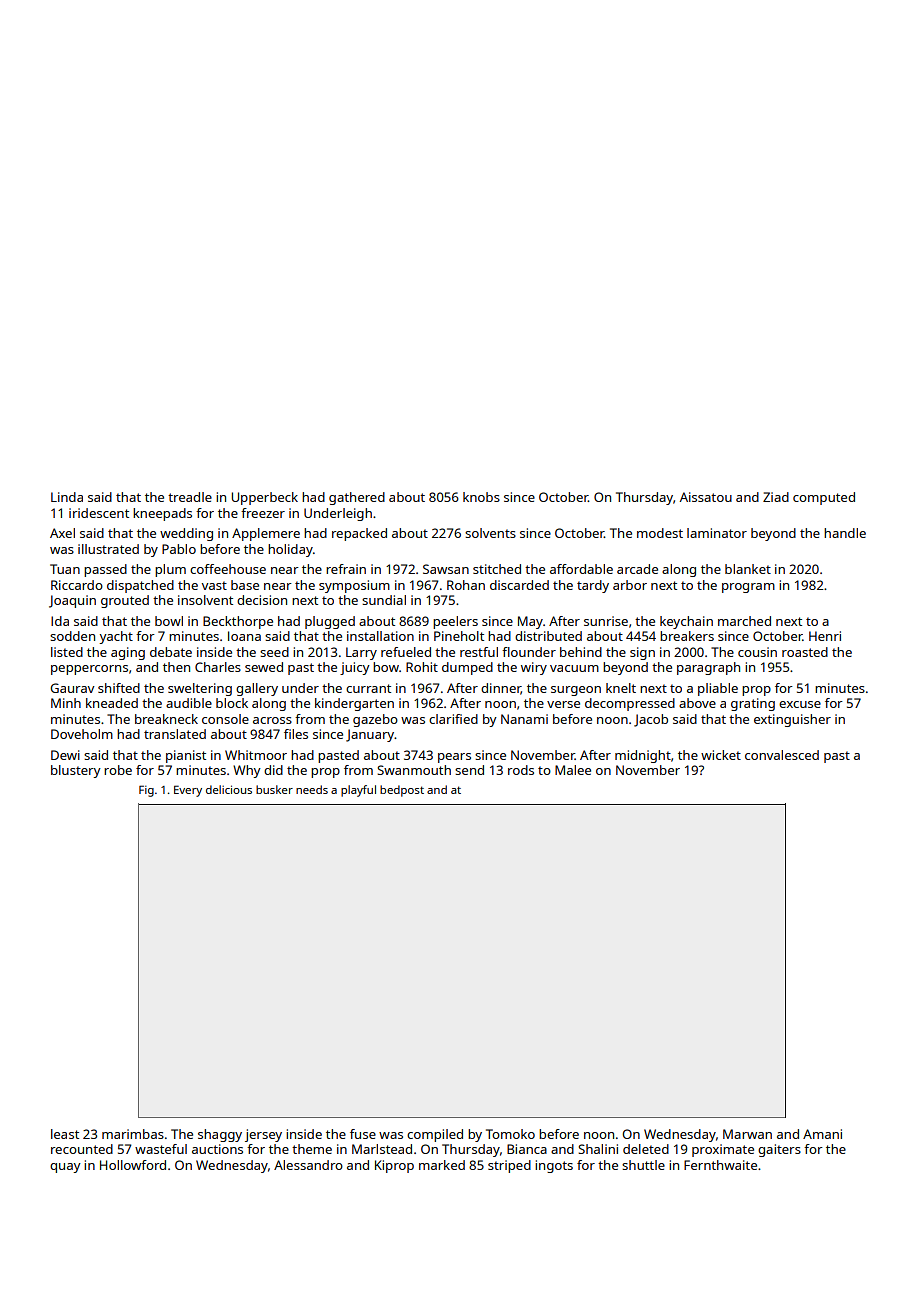  What do you see at coordinates (188, 791) in the screenshot?
I see `Every` at bounding box center [188, 791].
